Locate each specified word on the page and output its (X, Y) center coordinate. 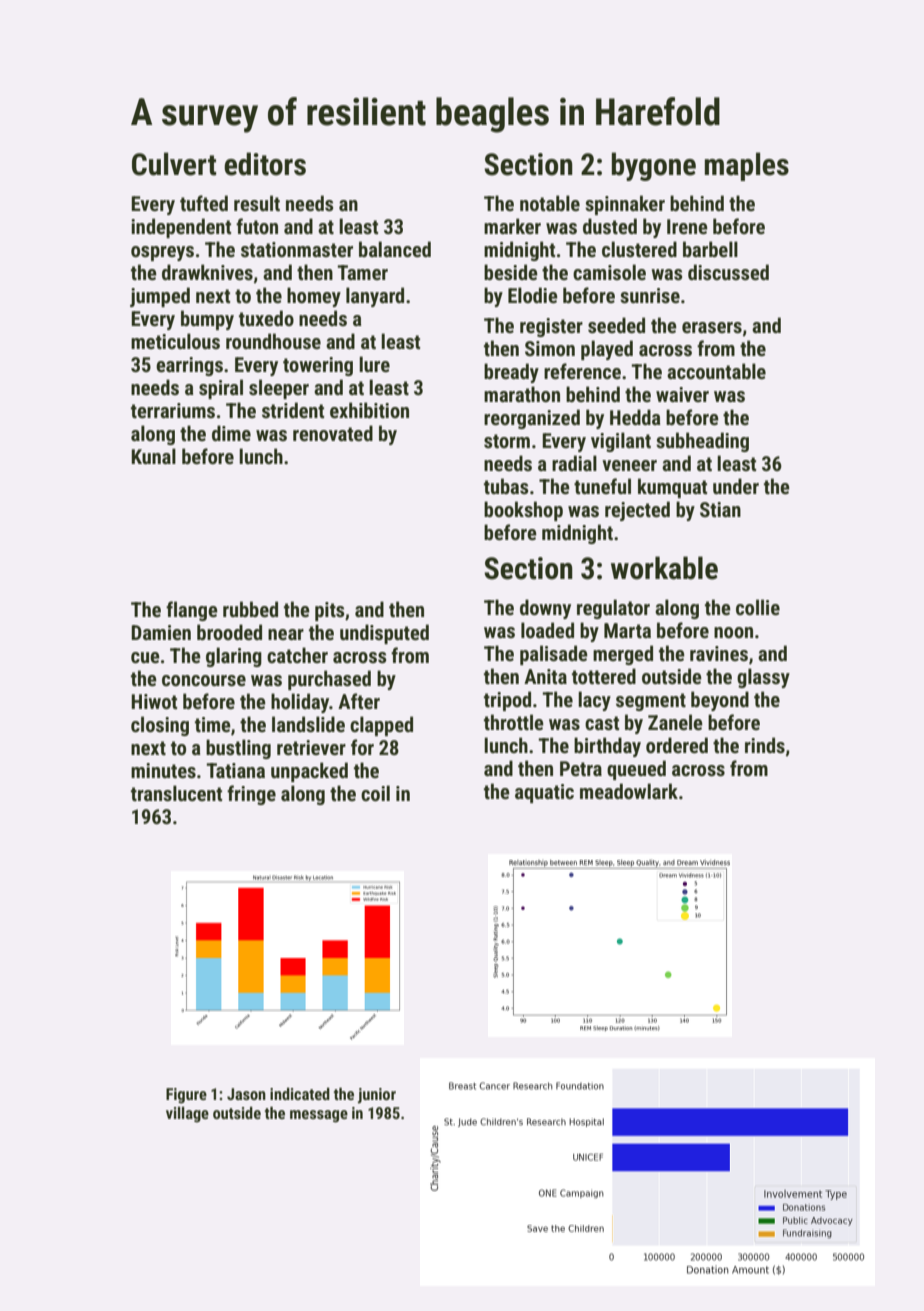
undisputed (384, 634)
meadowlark (629, 791)
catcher (297, 655)
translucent (176, 793)
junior (377, 1096)
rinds (765, 745)
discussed (728, 272)
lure (374, 364)
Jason (246, 1094)
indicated (300, 1094)
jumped (160, 297)
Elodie (533, 295)
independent (181, 228)
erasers (712, 327)
